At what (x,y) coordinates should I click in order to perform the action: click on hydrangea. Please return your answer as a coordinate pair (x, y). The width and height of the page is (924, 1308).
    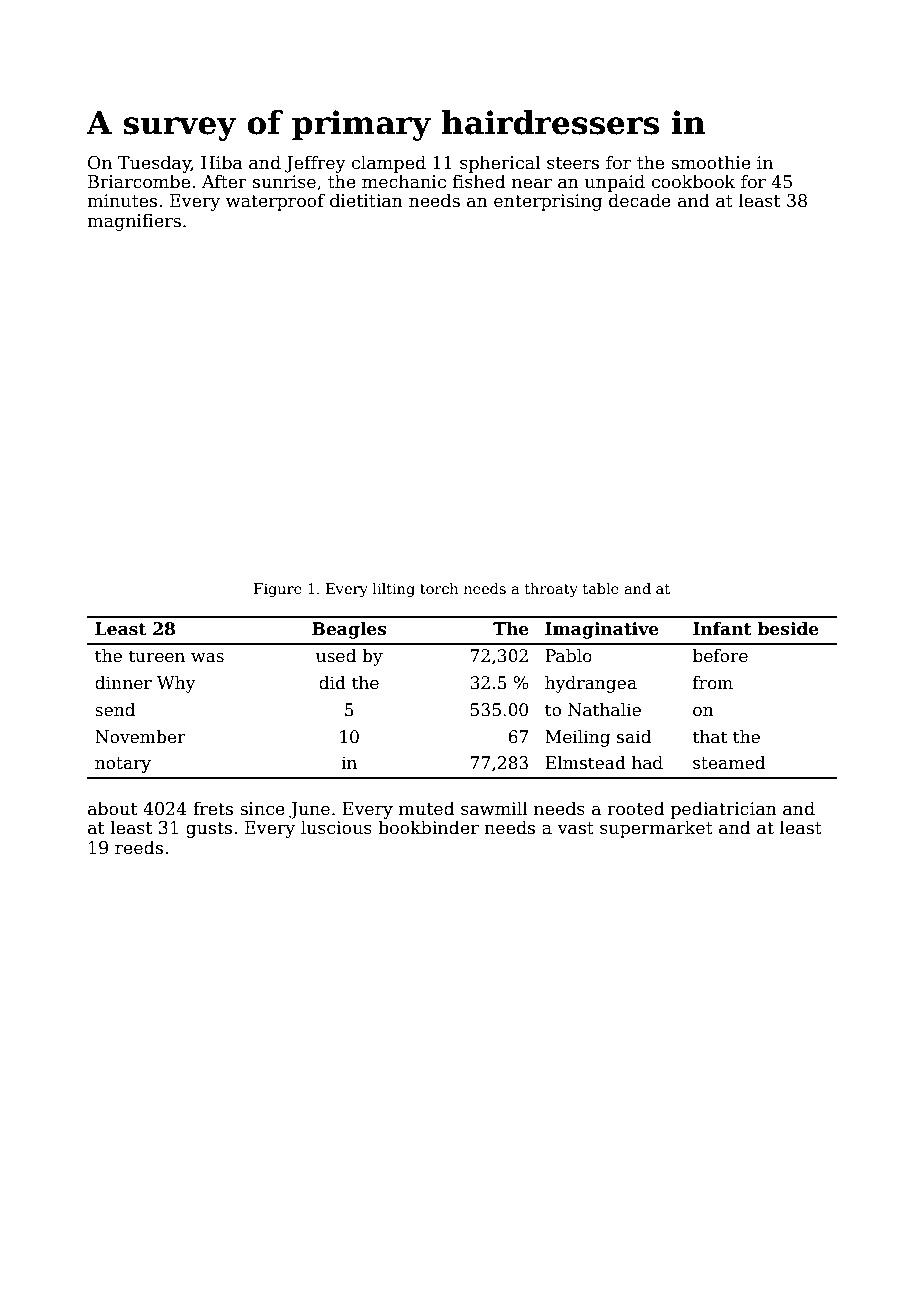
    Looking at the image, I should click on (591, 684).
